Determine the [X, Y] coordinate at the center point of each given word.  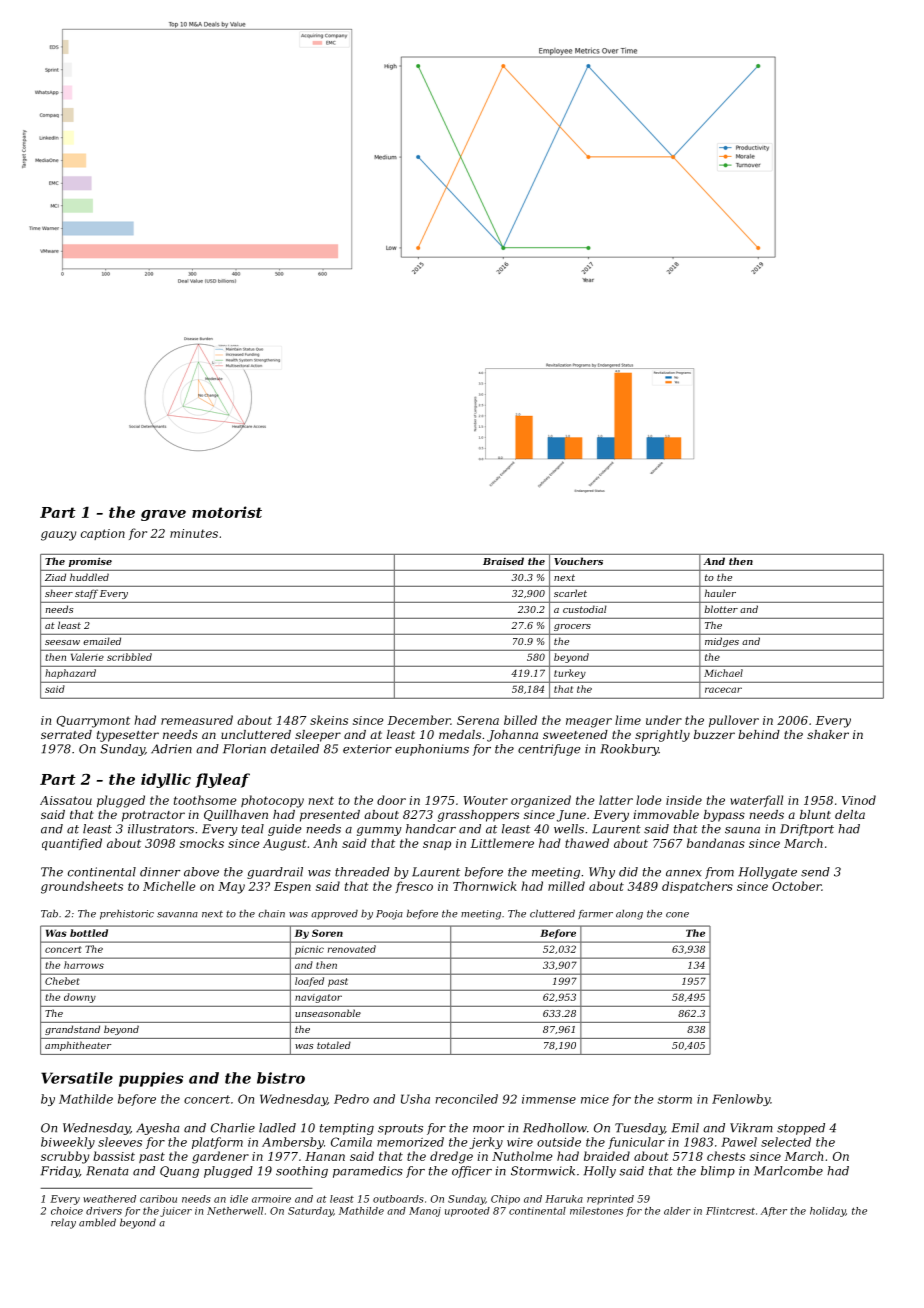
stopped [801, 1129]
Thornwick [485, 886]
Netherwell [235, 1211]
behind [759, 734]
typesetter [128, 736]
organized [541, 801]
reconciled [467, 1099]
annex [684, 873]
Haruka [564, 1199]
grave [163, 515]
